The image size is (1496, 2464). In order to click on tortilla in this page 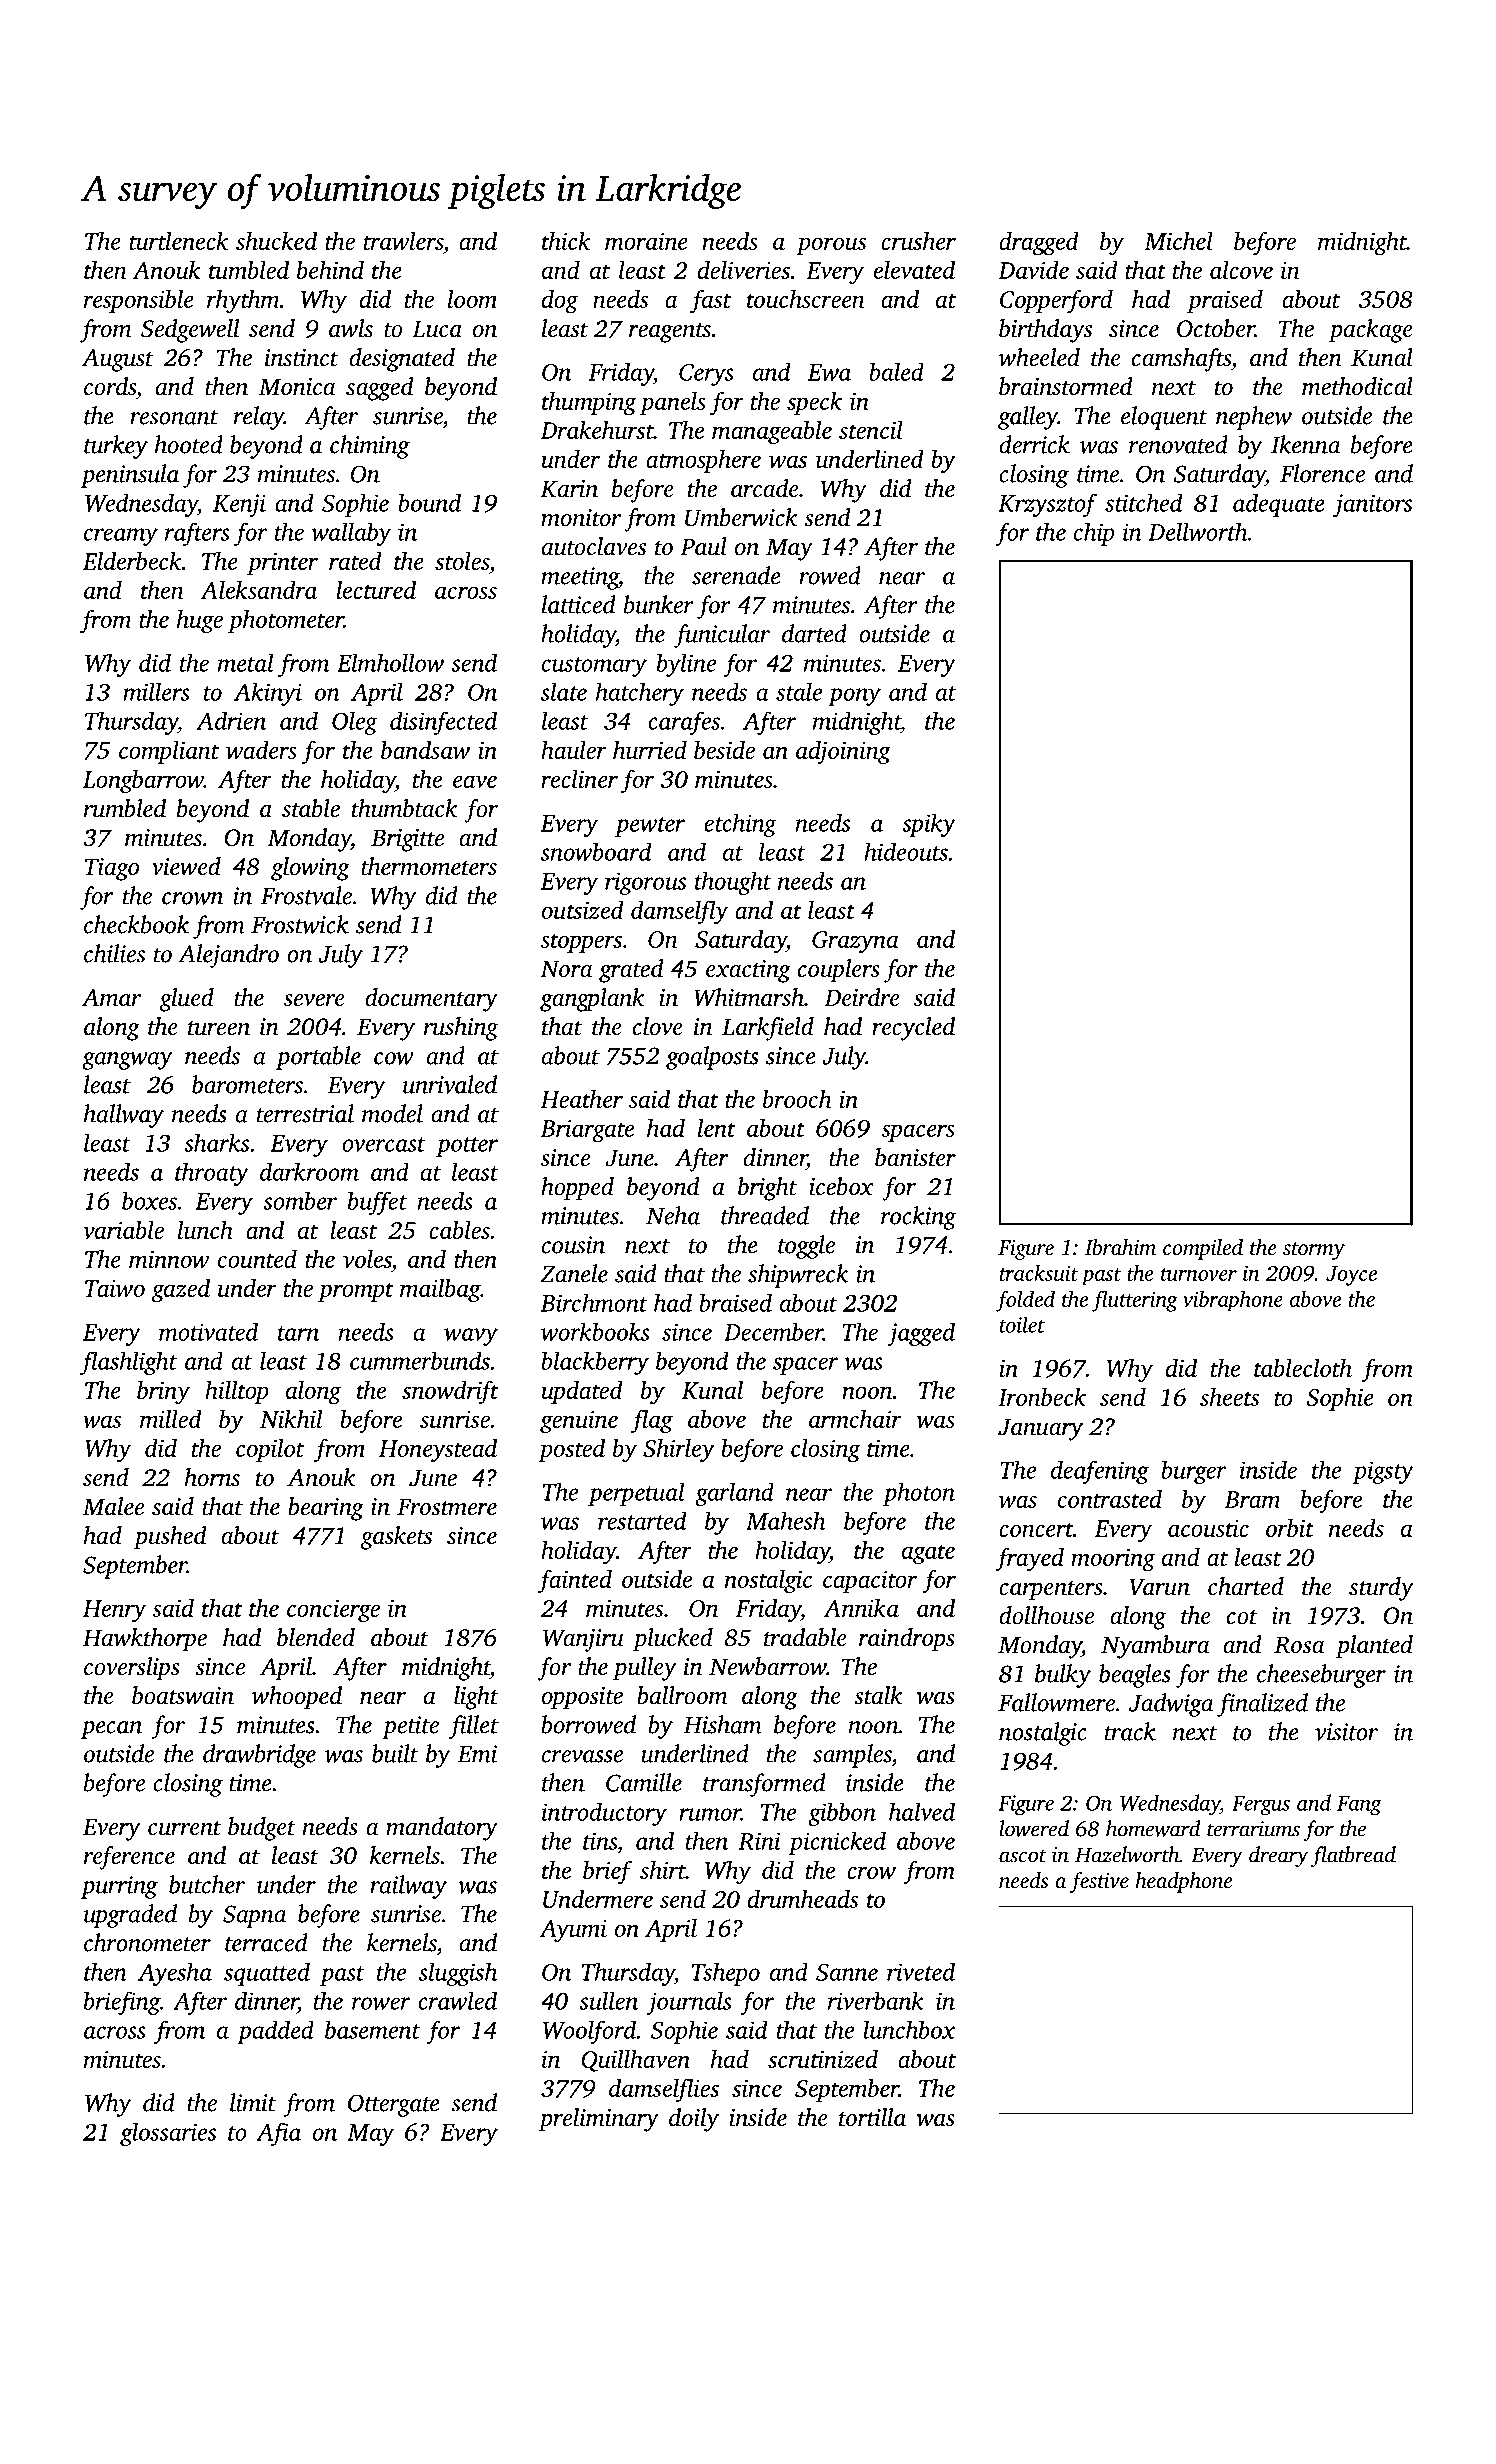, I will do `click(872, 2117)`.
